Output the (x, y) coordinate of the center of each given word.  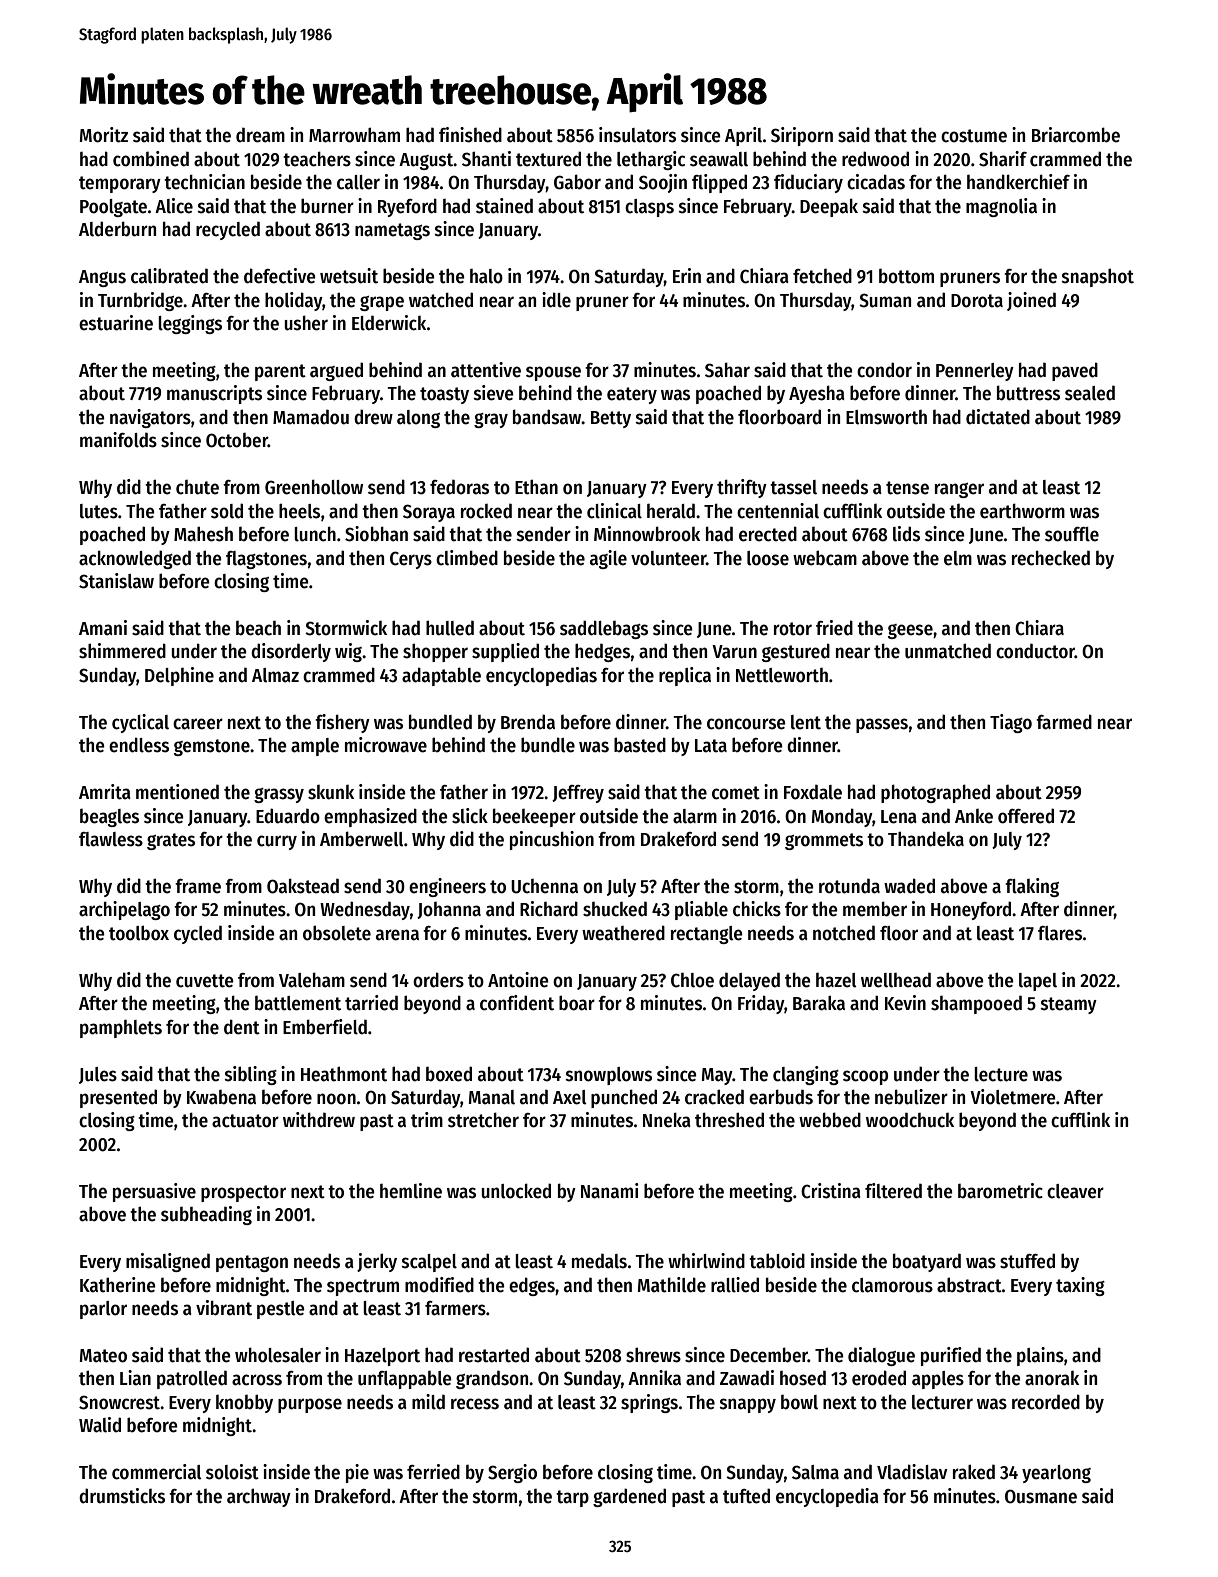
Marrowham (354, 135)
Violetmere (1013, 1097)
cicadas (876, 182)
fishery (342, 723)
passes (882, 725)
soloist (232, 1472)
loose (768, 558)
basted (640, 745)
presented (118, 1098)
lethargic (651, 160)
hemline (411, 1191)
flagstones (266, 560)
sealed (1090, 393)
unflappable (405, 1380)
